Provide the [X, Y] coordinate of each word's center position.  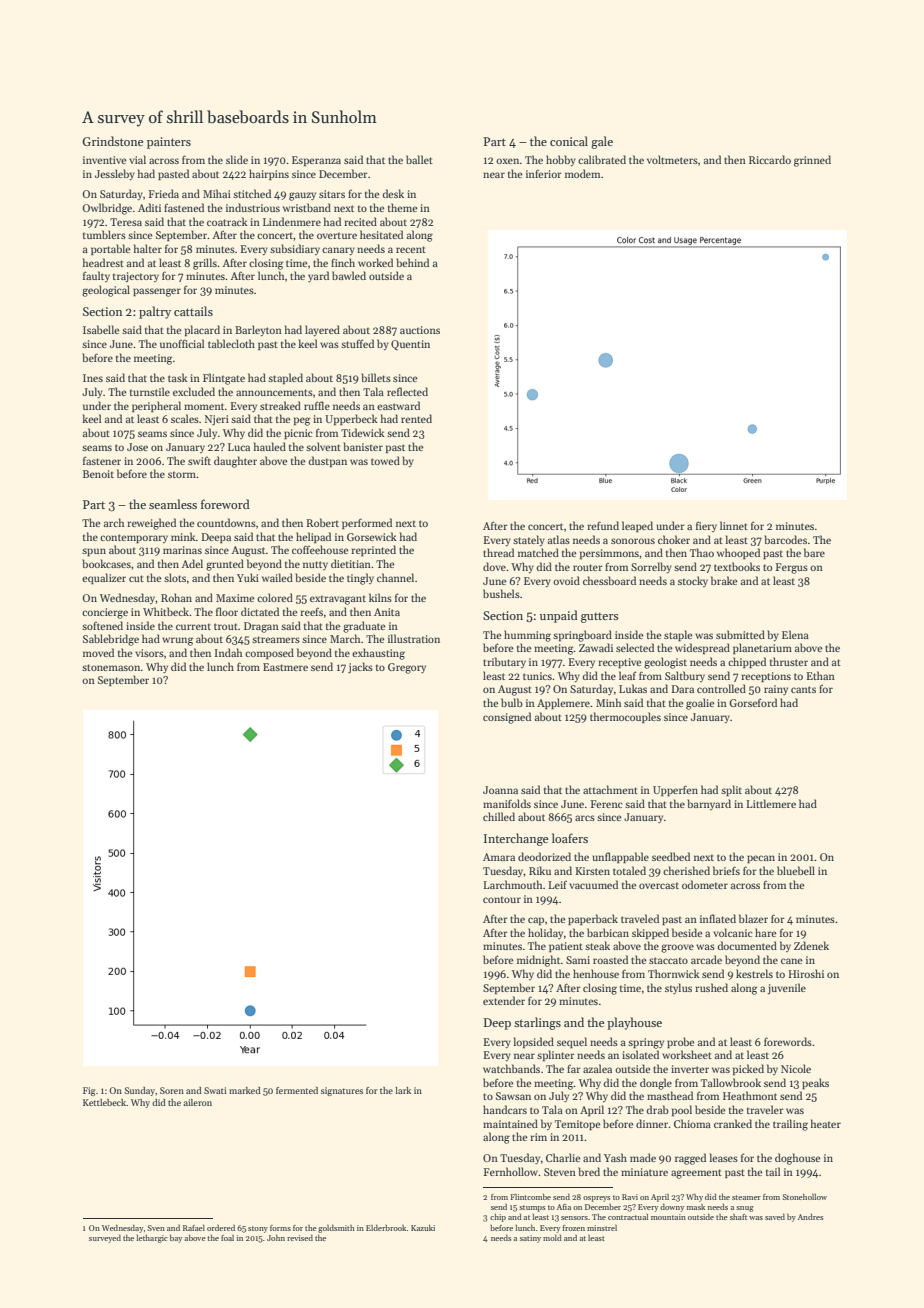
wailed [277, 577]
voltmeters [672, 159]
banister [363, 446]
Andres [810, 1217]
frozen [574, 1228]
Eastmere [285, 667]
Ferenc [607, 804]
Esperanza [316, 161]
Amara [499, 857]
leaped [637, 526]
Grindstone [112, 141]
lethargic [152, 1239]
